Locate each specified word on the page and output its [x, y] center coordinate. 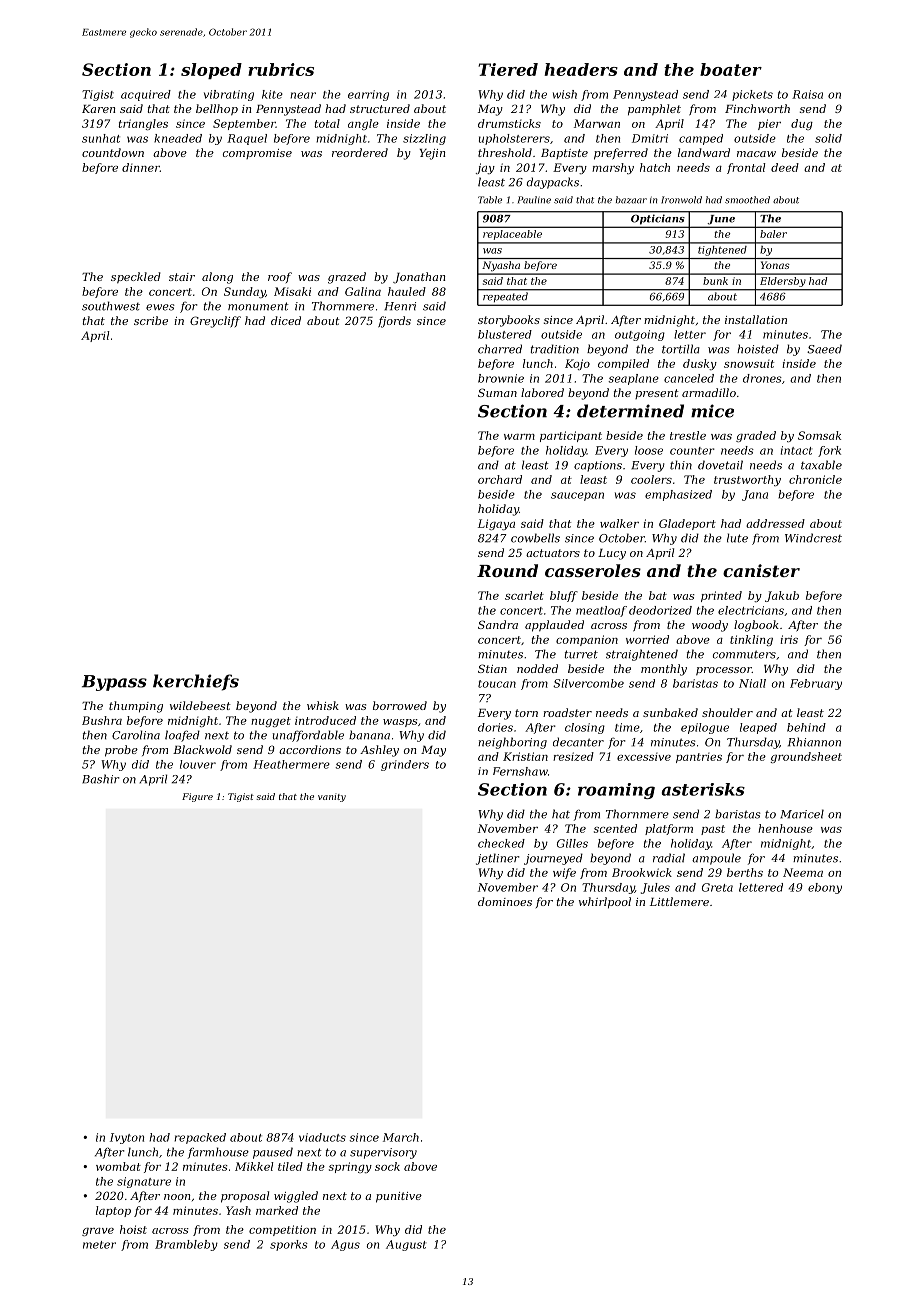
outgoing [640, 335]
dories [495, 727]
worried [647, 639]
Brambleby [186, 1245]
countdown [113, 152]
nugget [271, 722]
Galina [363, 291]
